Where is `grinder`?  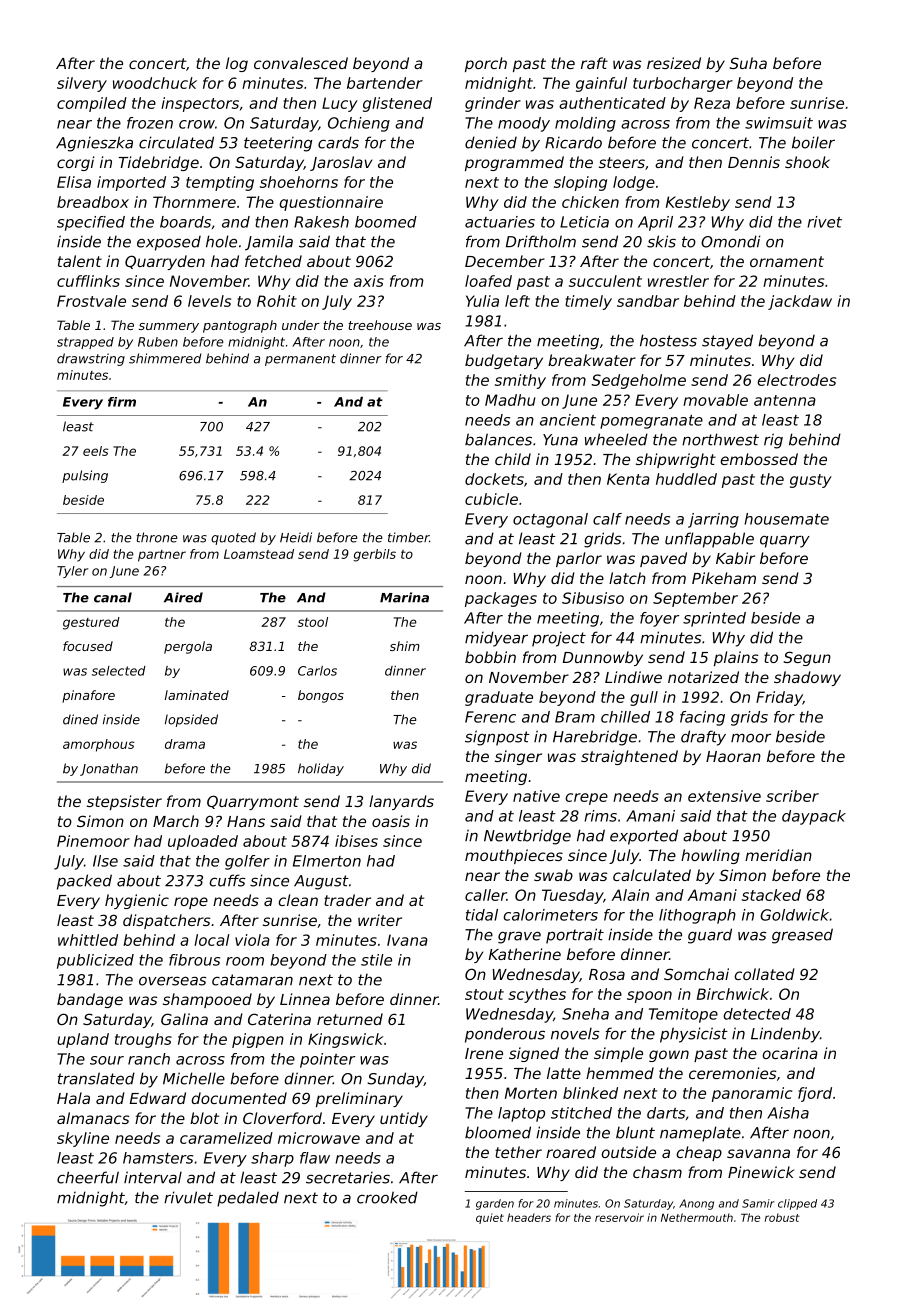
grinder is located at coordinates (493, 104).
